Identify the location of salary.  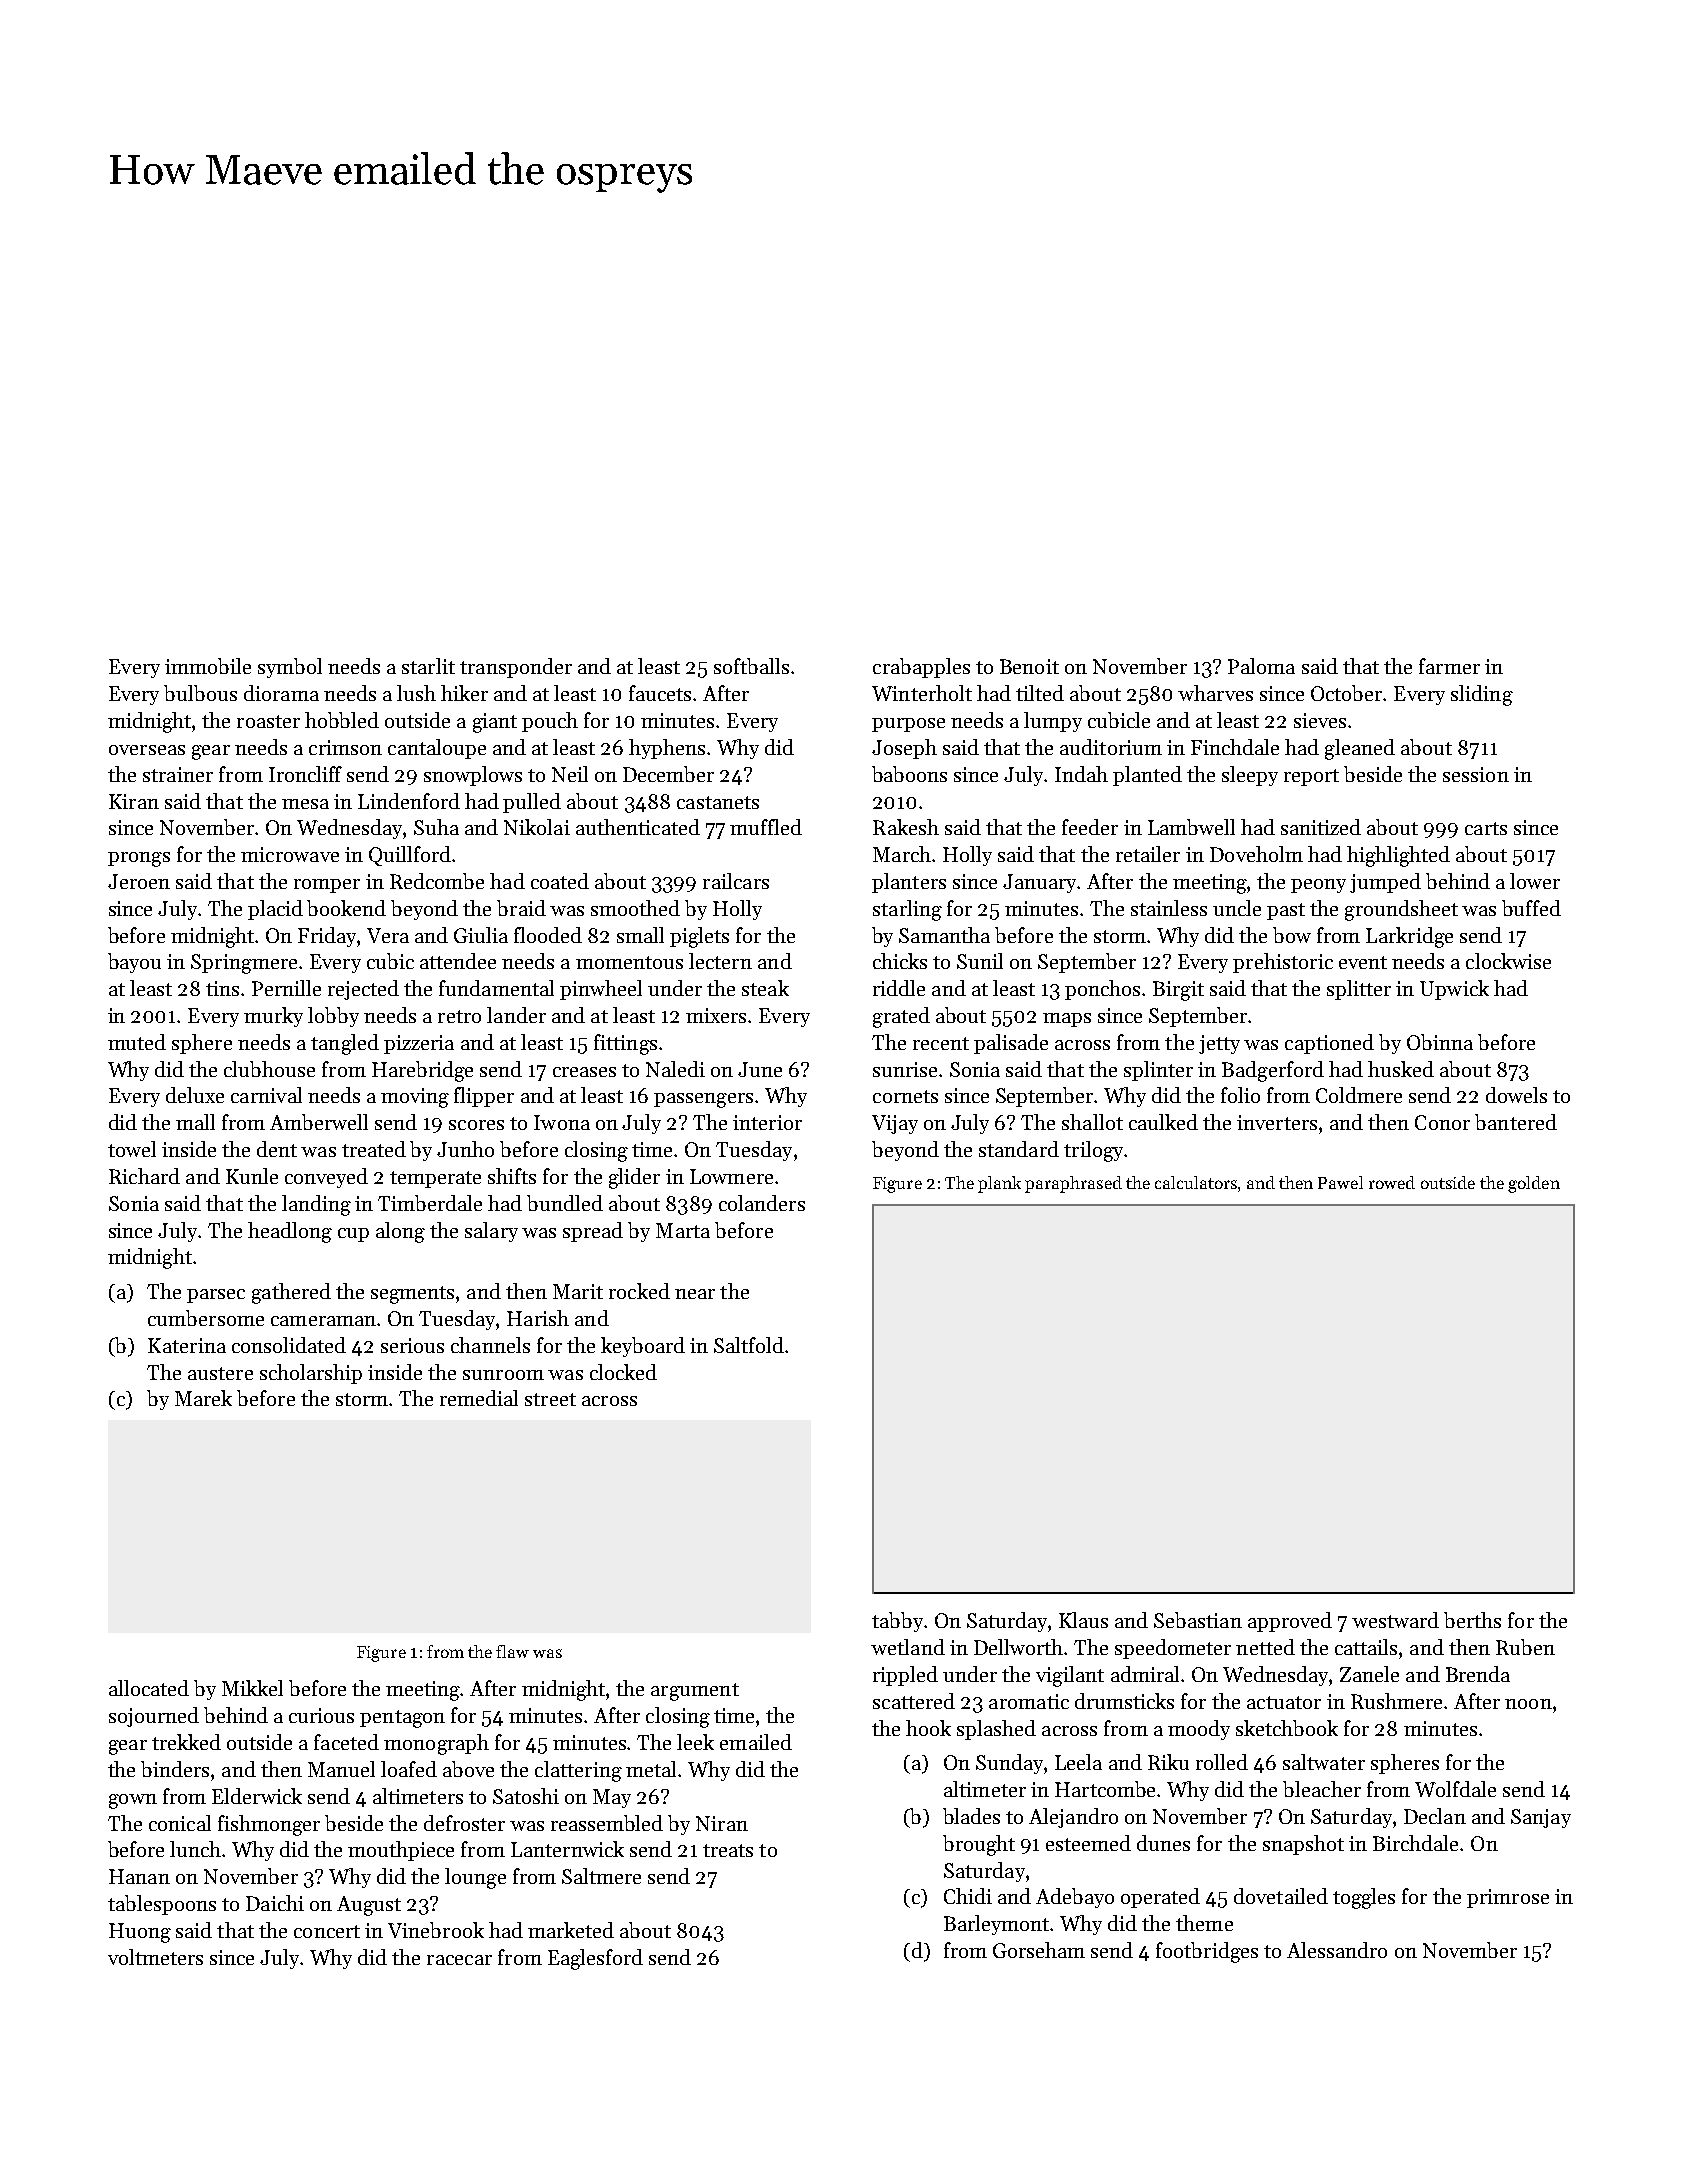
(491, 1232).
